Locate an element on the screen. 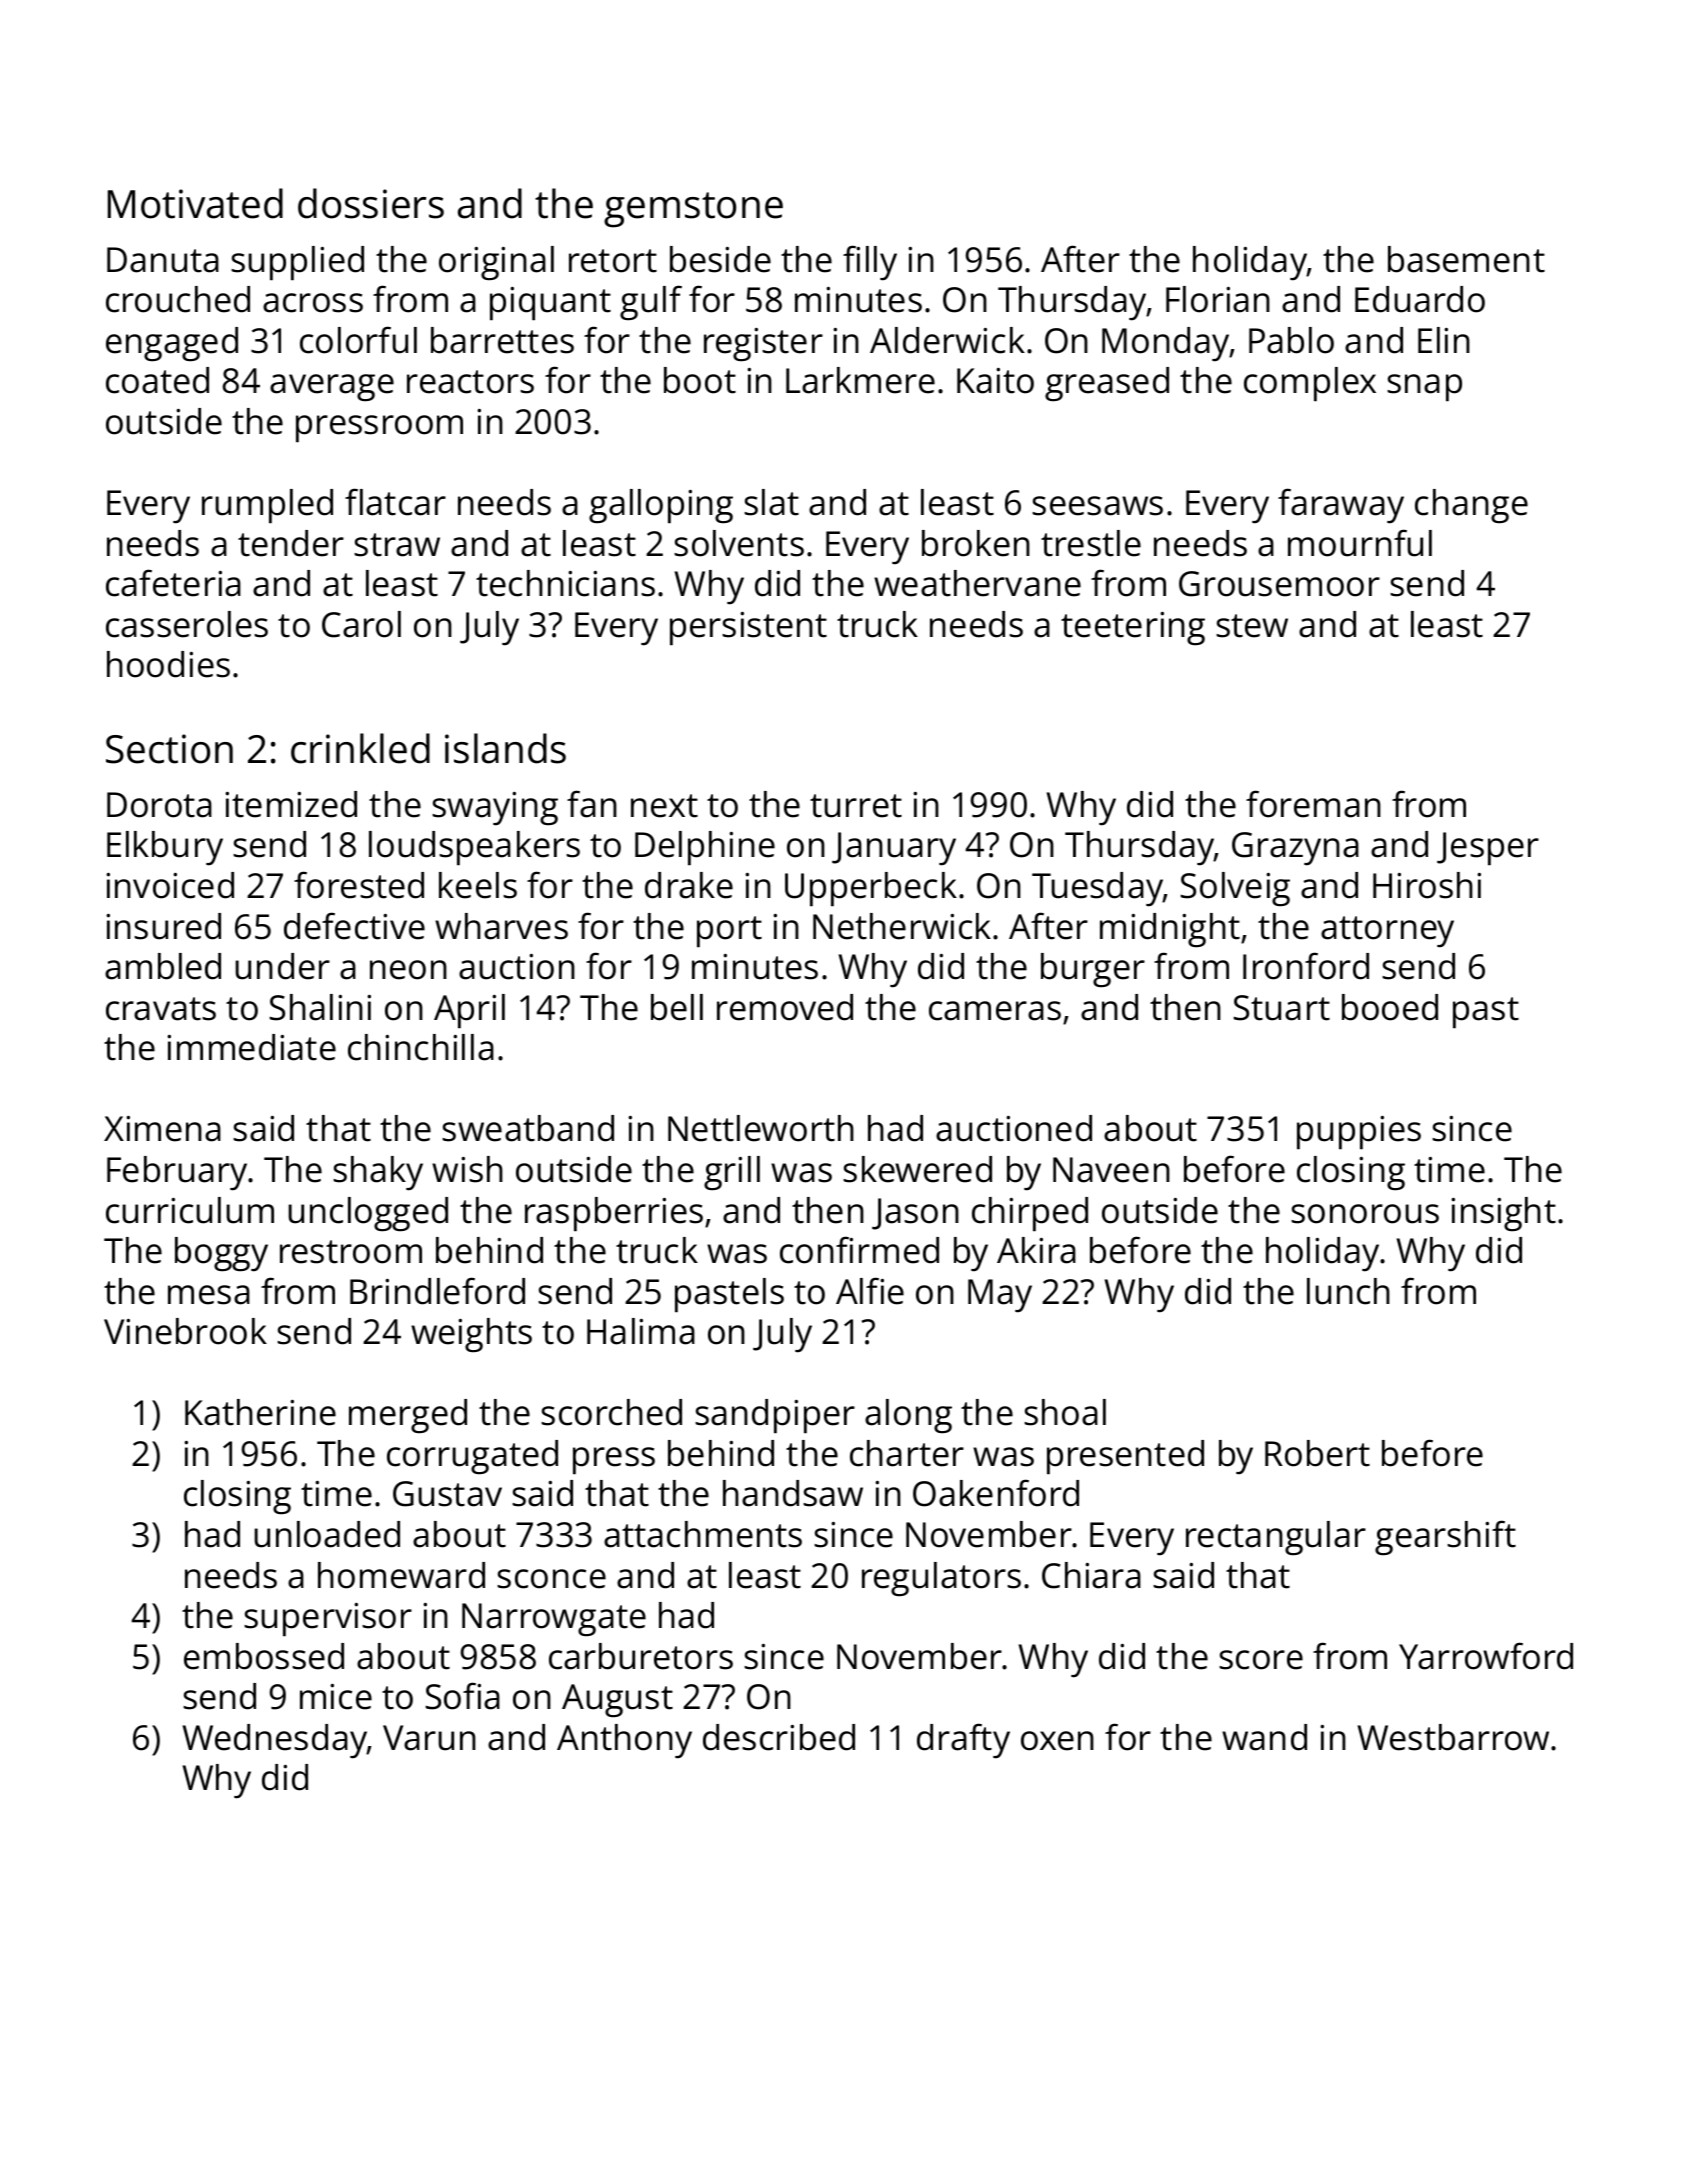 This screenshot has height=2178, width=1683. mesa is located at coordinates (209, 1295).
